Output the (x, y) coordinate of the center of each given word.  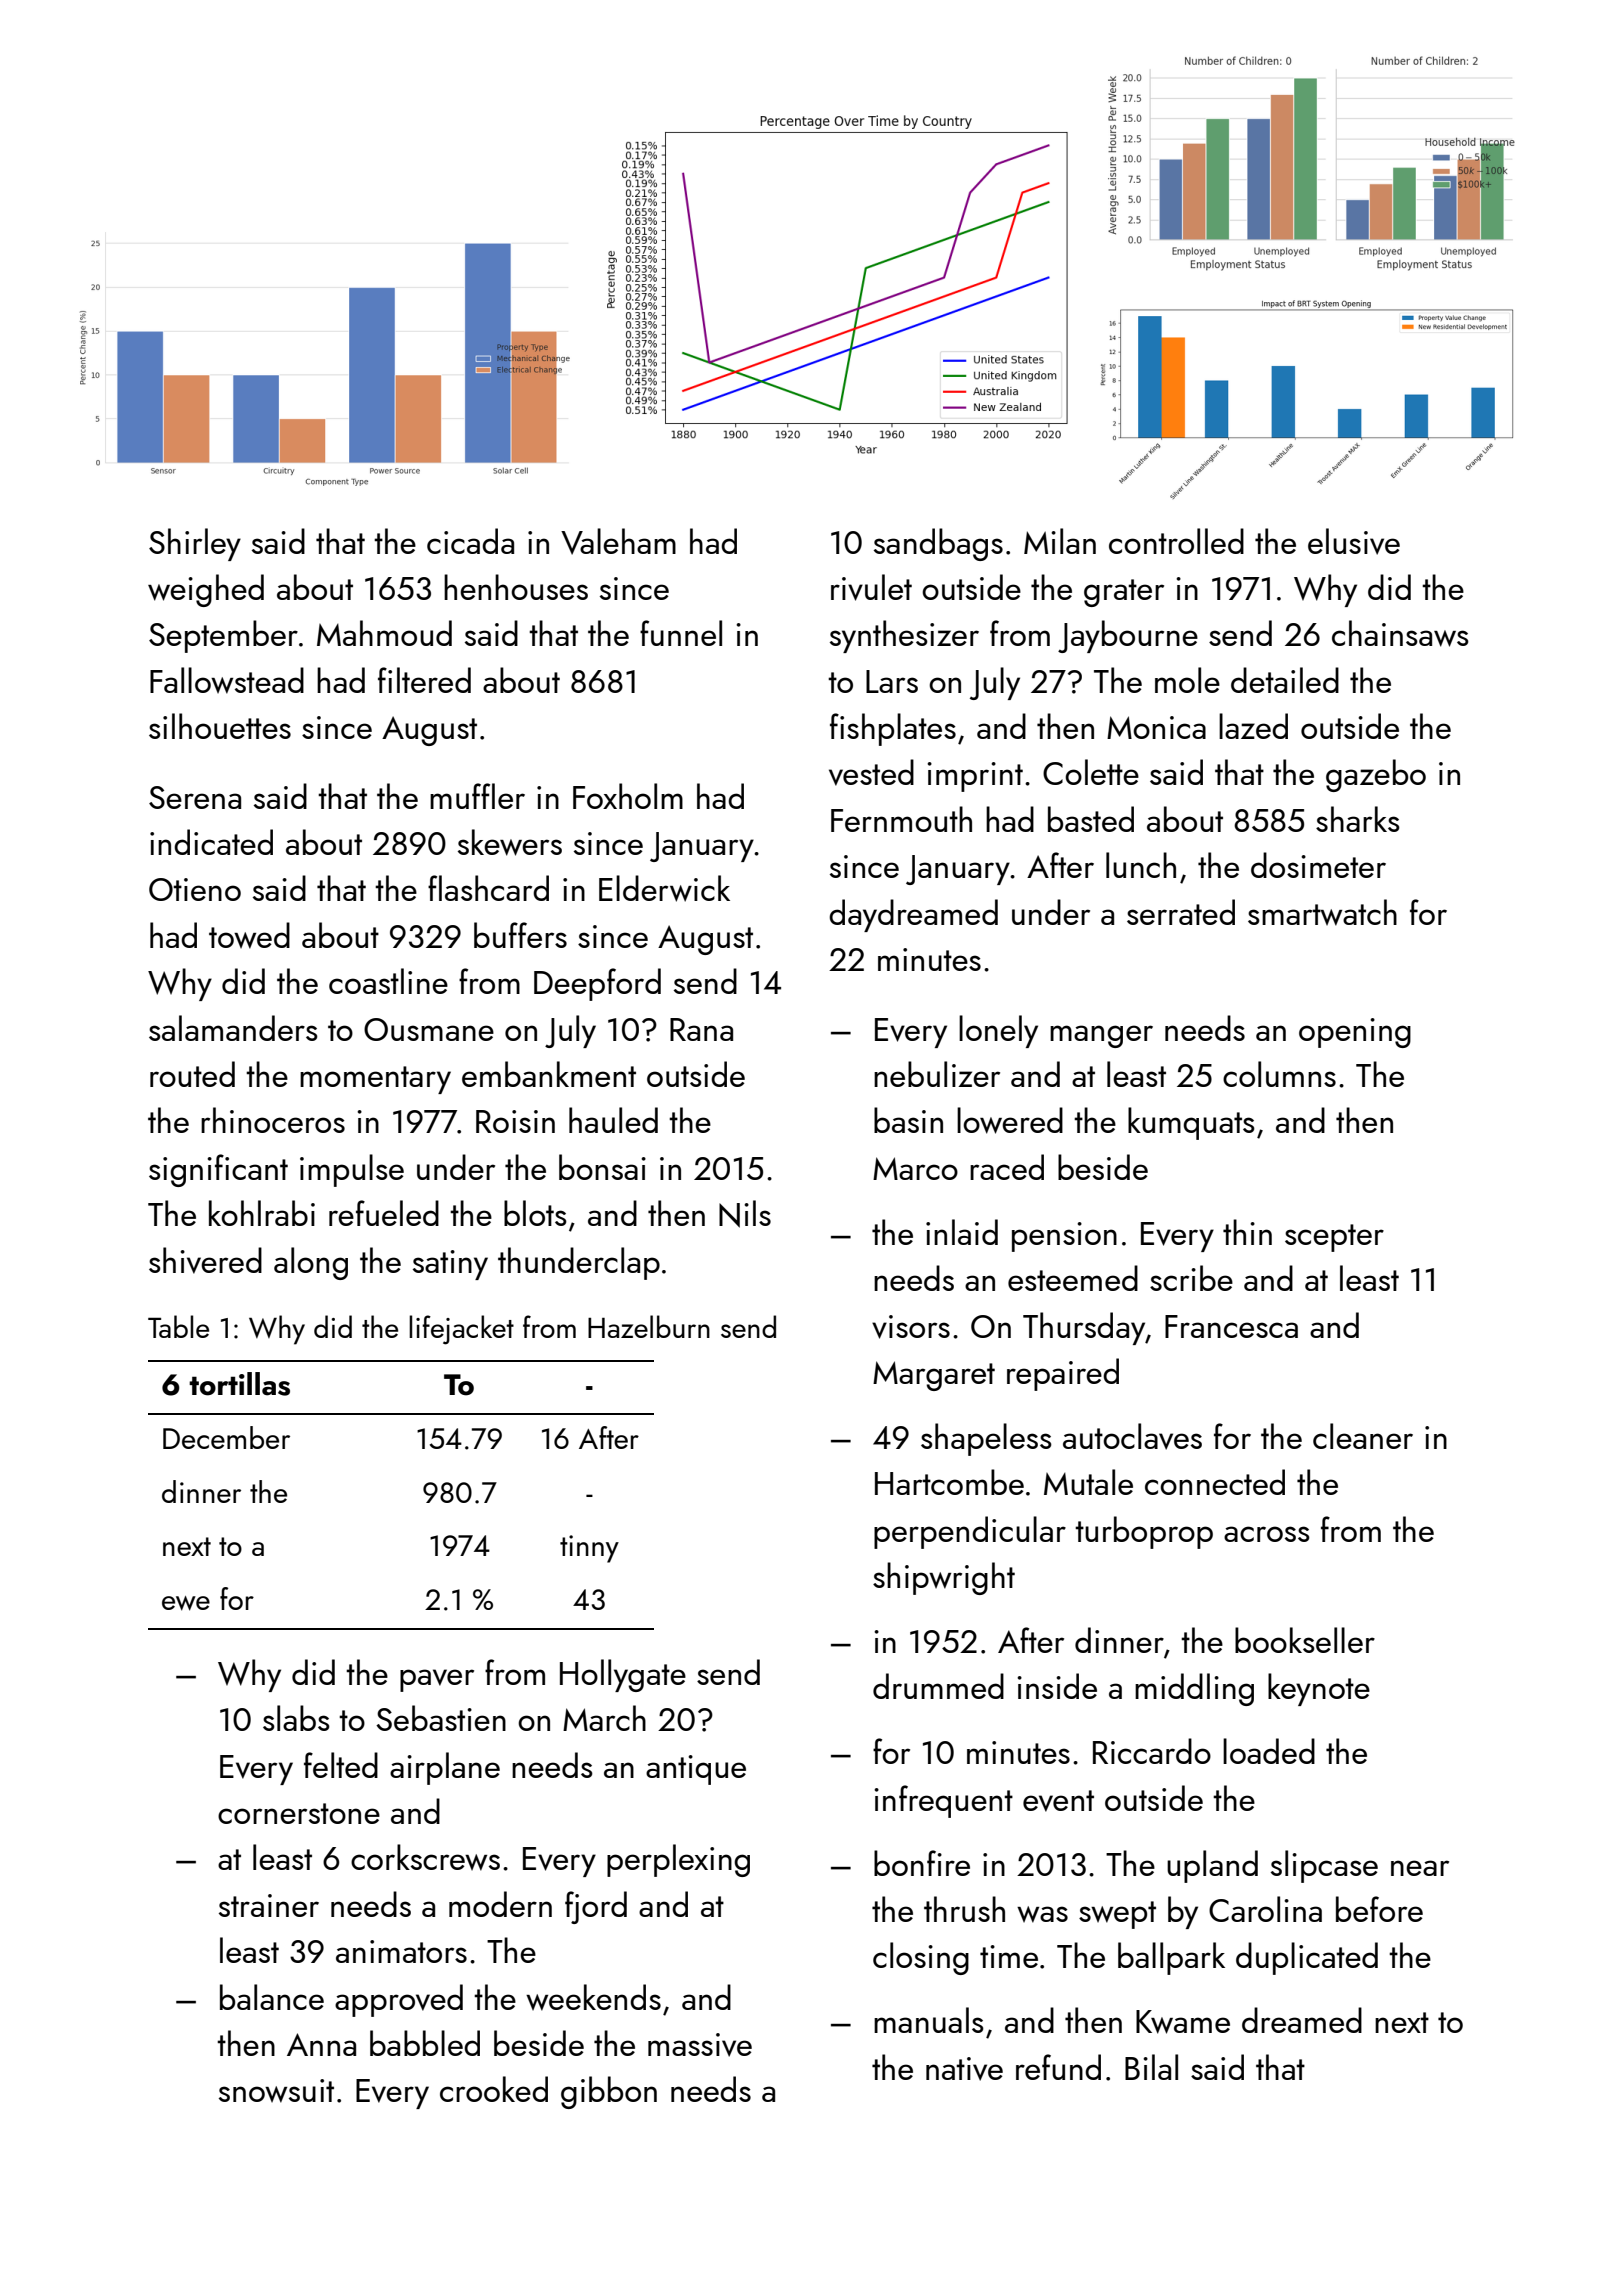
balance (272, 1997)
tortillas (239, 1384)
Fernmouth (901, 819)
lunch (1141, 865)
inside (1057, 1686)
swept (1117, 1915)
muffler (477, 796)
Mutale (1088, 1482)
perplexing (678, 1860)
